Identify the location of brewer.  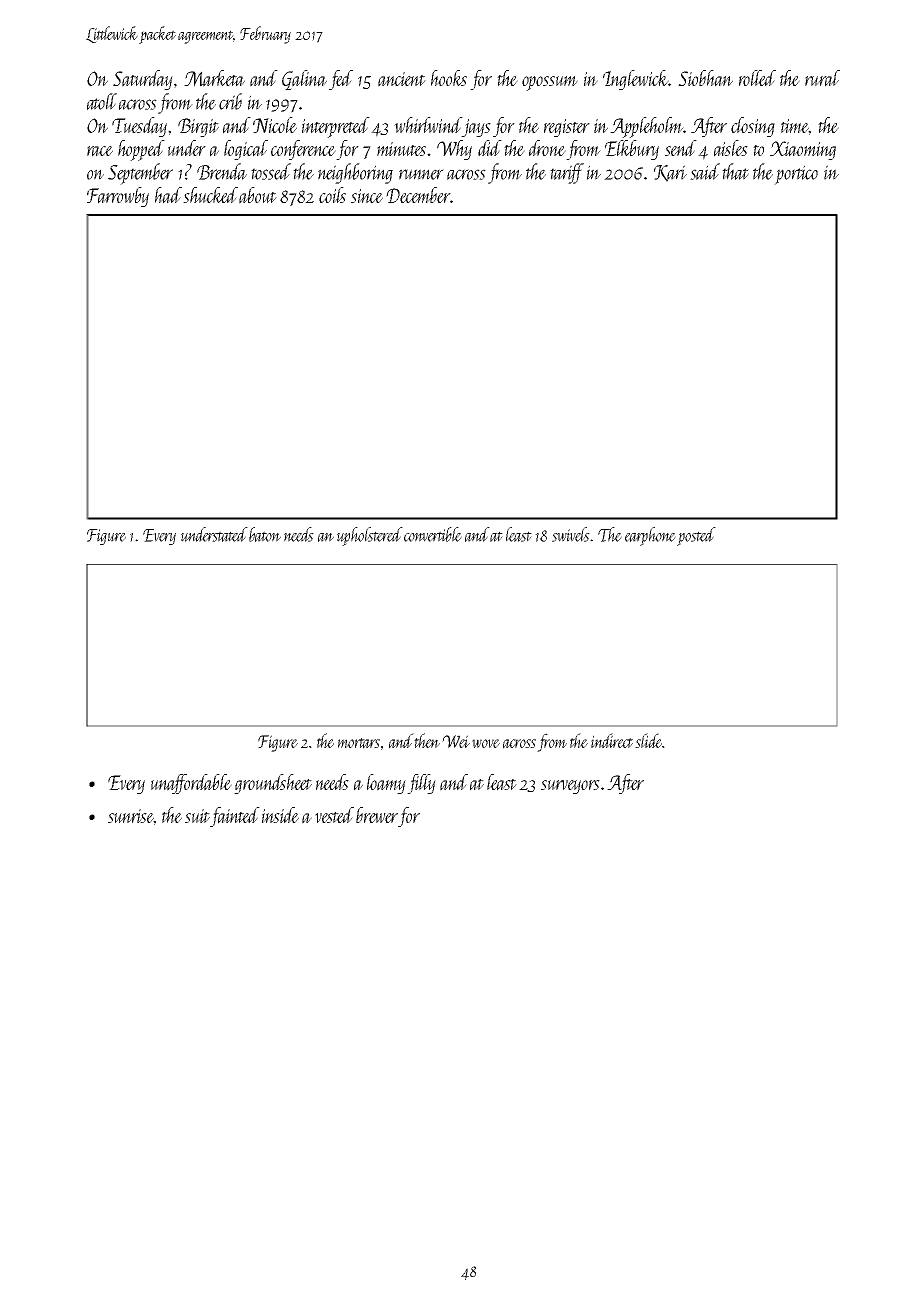
(377, 815).
